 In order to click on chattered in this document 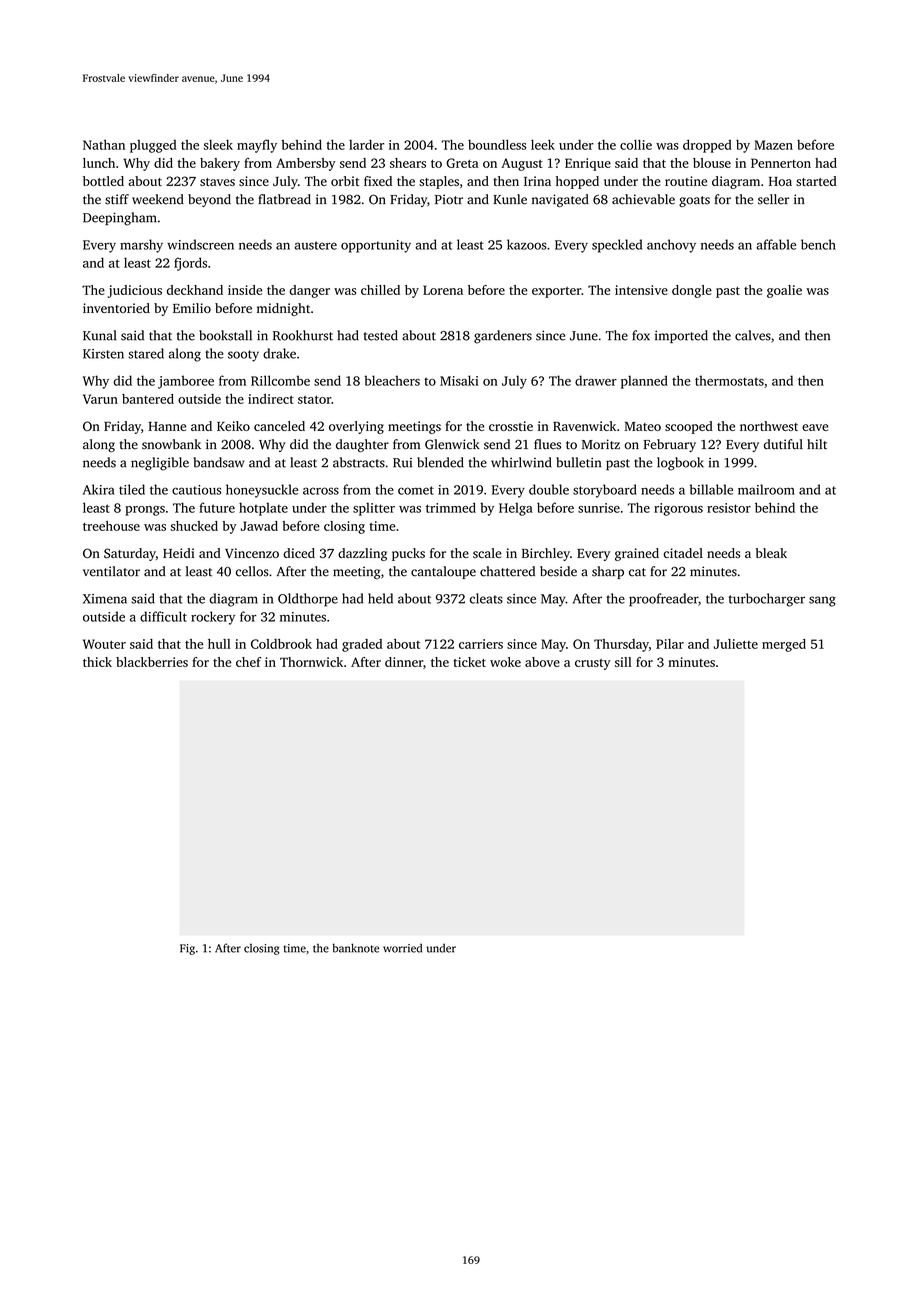, I will do `click(507, 571)`.
